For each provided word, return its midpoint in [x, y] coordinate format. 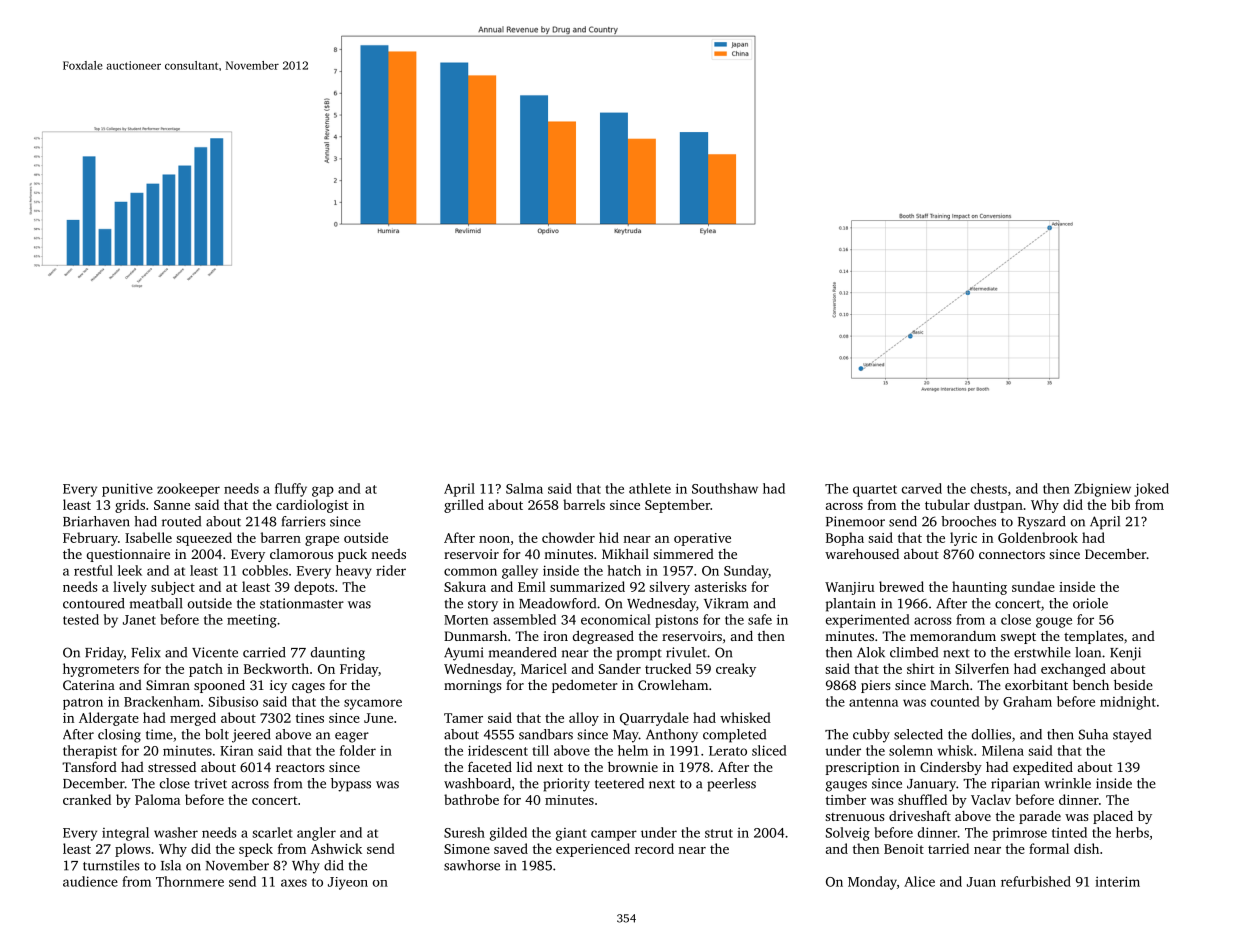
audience [90, 881]
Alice [919, 881]
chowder [568, 537]
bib [1120, 504]
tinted [1069, 832]
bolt [217, 734]
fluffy [291, 490]
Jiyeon [348, 883]
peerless [731, 785]
